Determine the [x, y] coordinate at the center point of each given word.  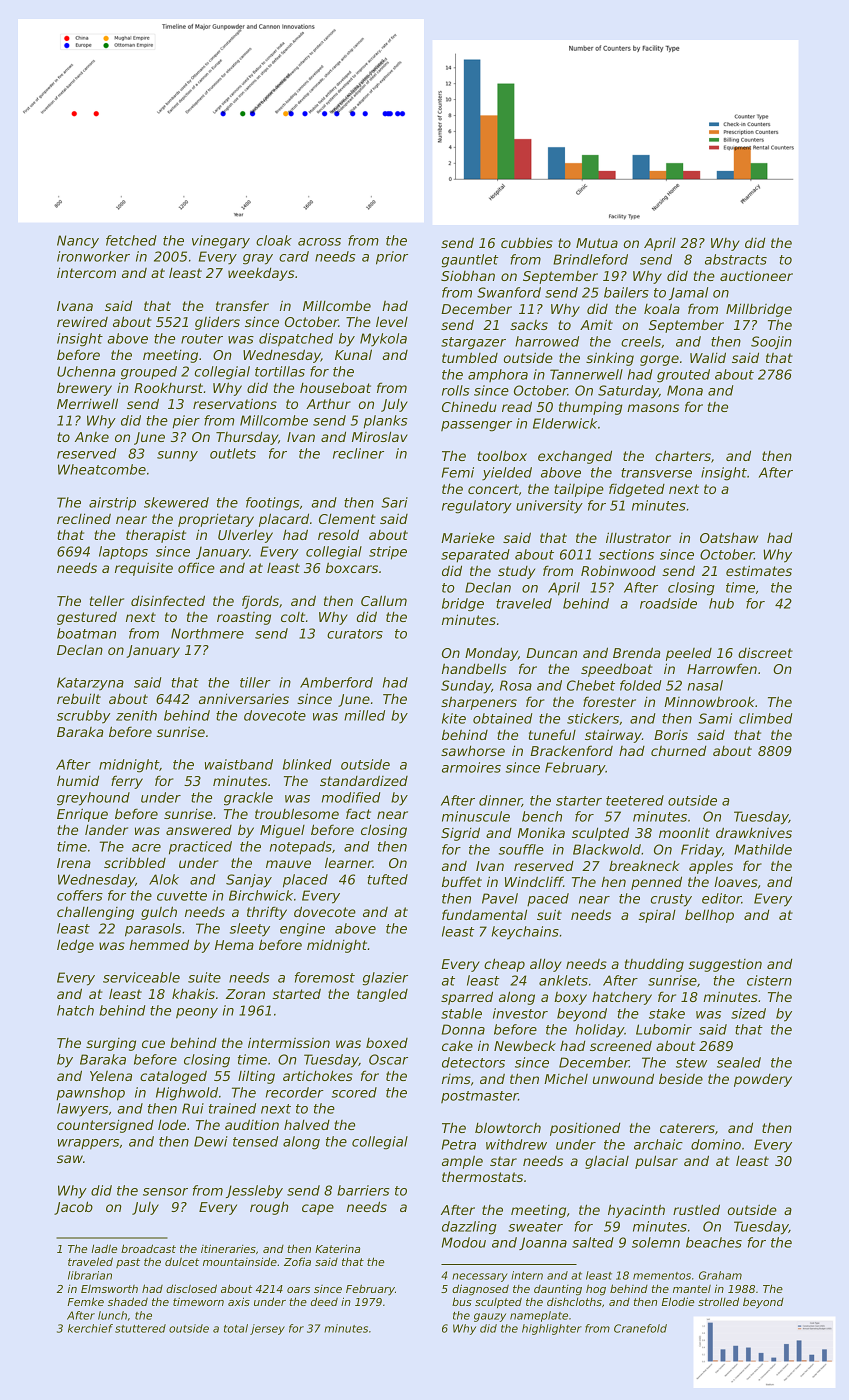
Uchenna [86, 371]
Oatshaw [729, 537]
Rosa [516, 685]
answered [199, 830]
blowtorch [508, 1127]
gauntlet [470, 261]
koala [662, 308]
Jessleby [254, 1192]
